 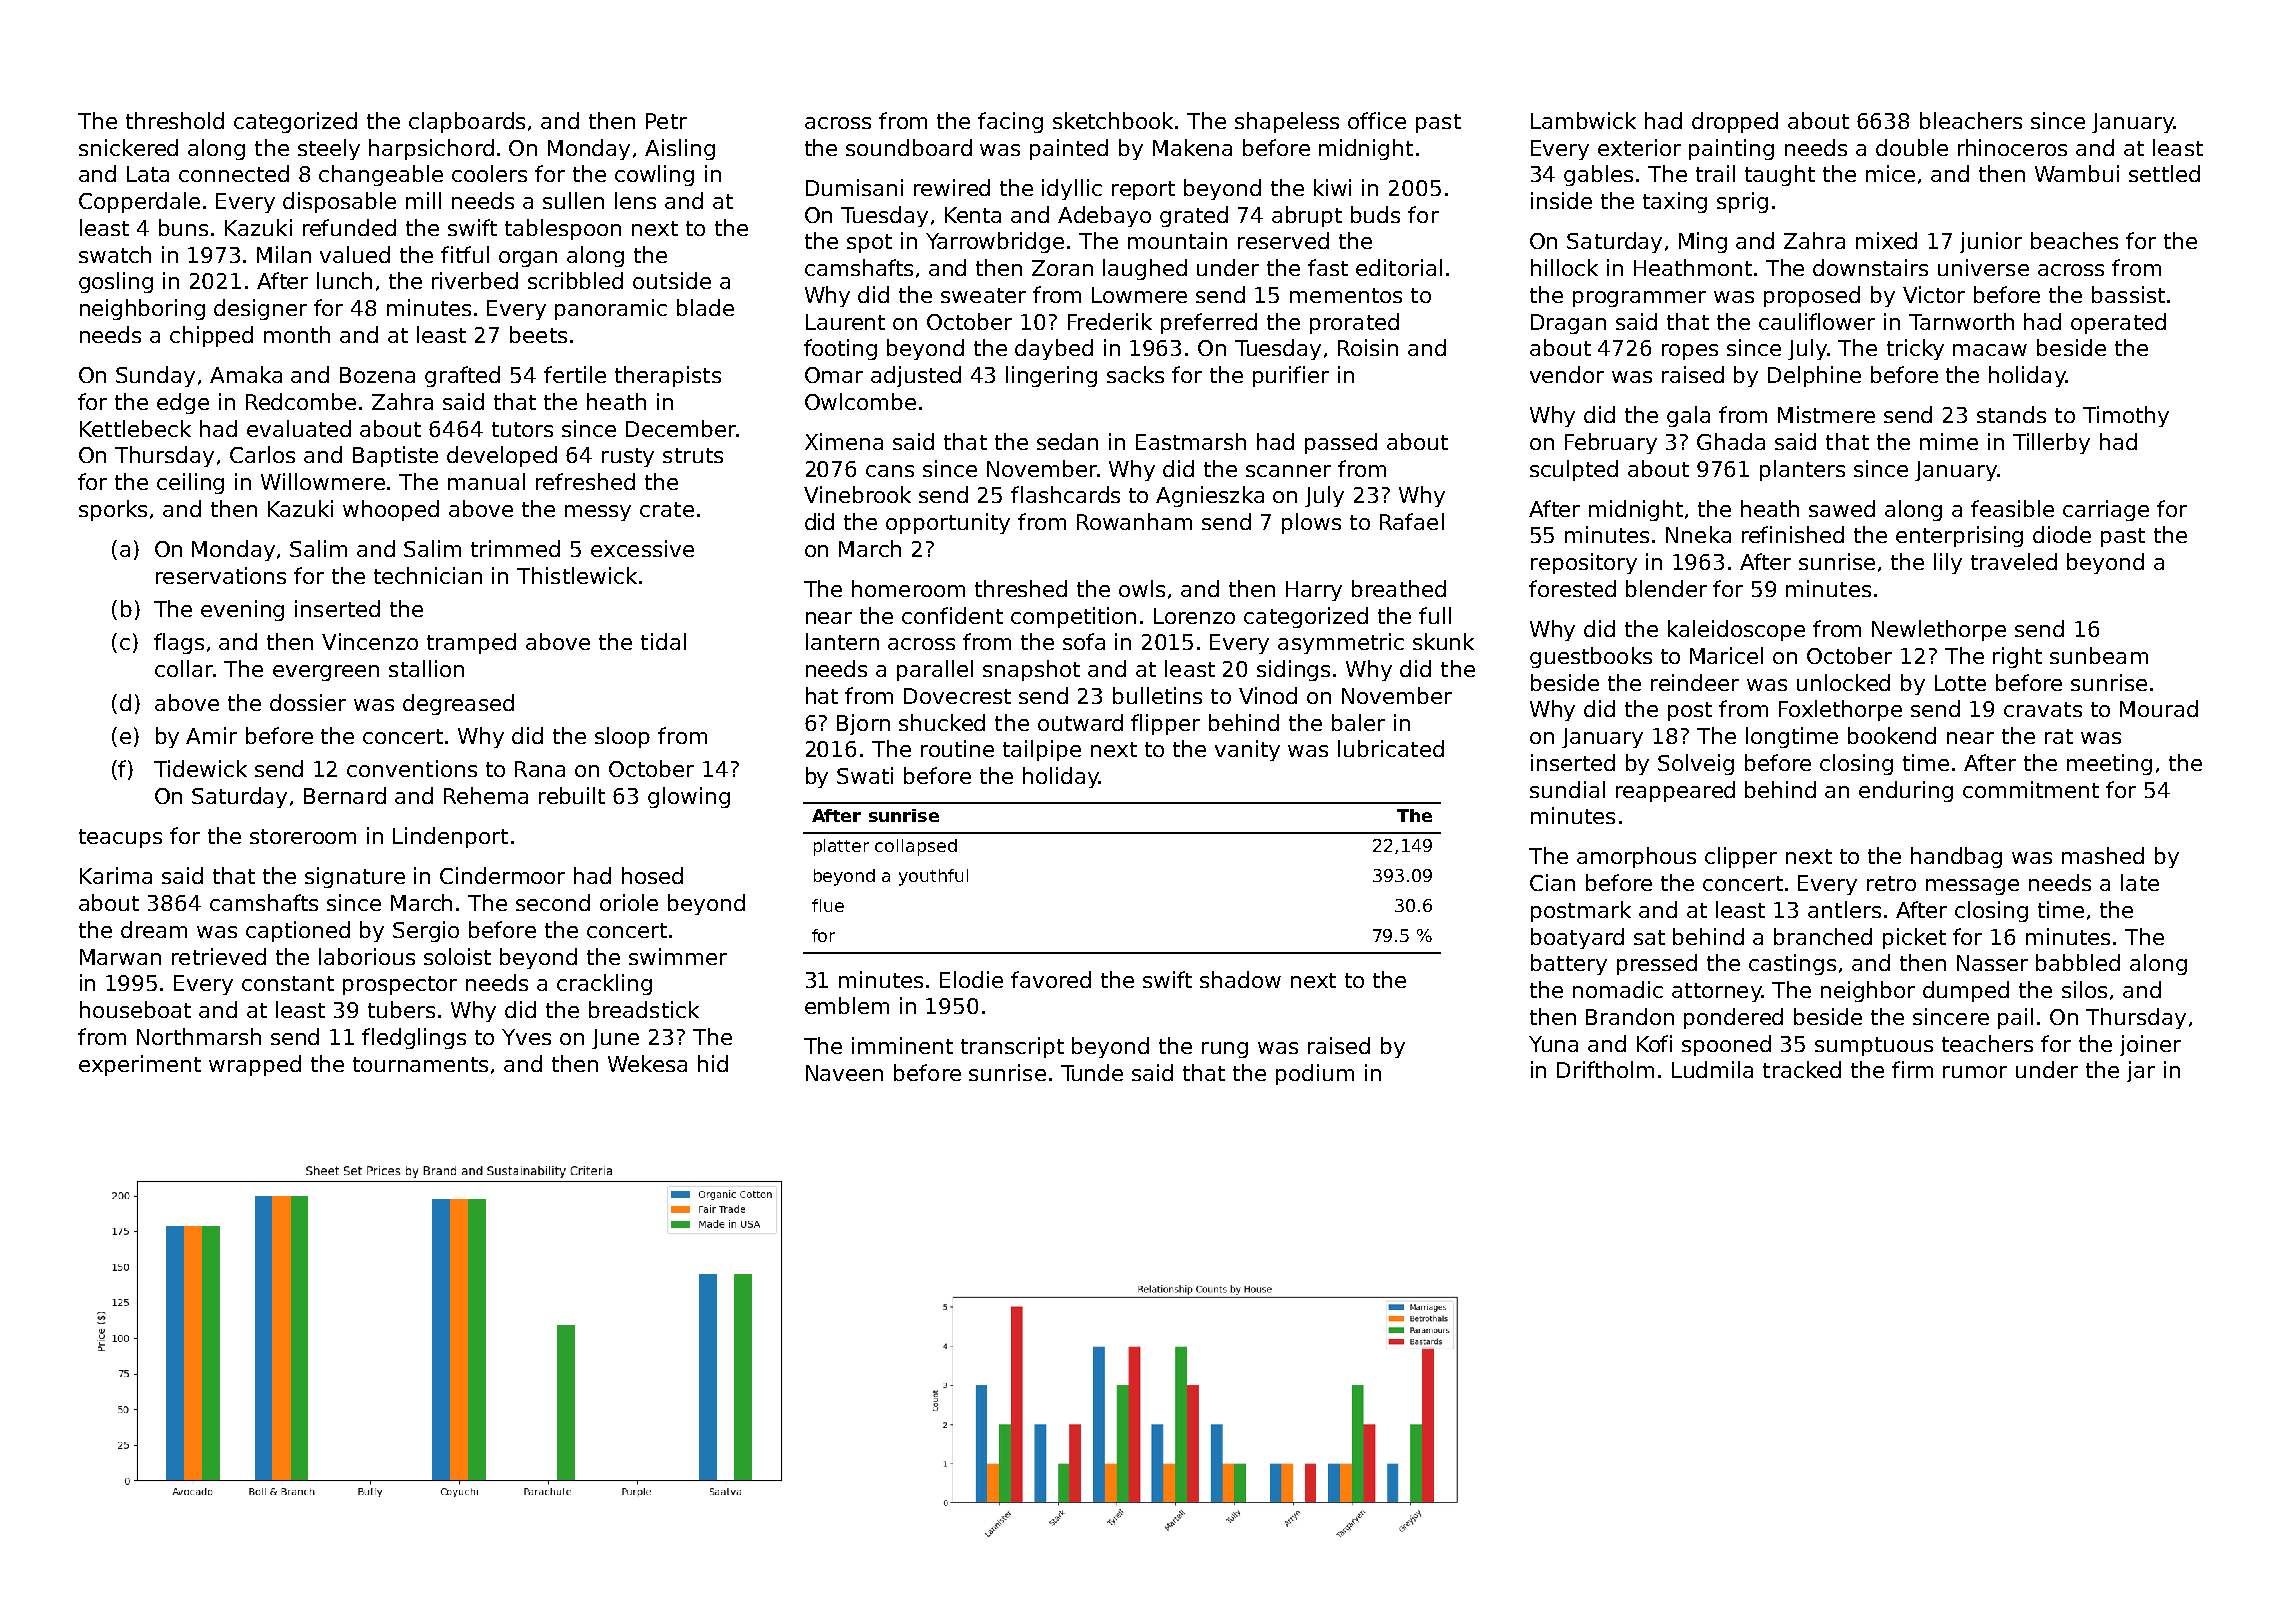 What do you see at coordinates (420, 1064) in the document?
I see `tournaments` at bounding box center [420, 1064].
